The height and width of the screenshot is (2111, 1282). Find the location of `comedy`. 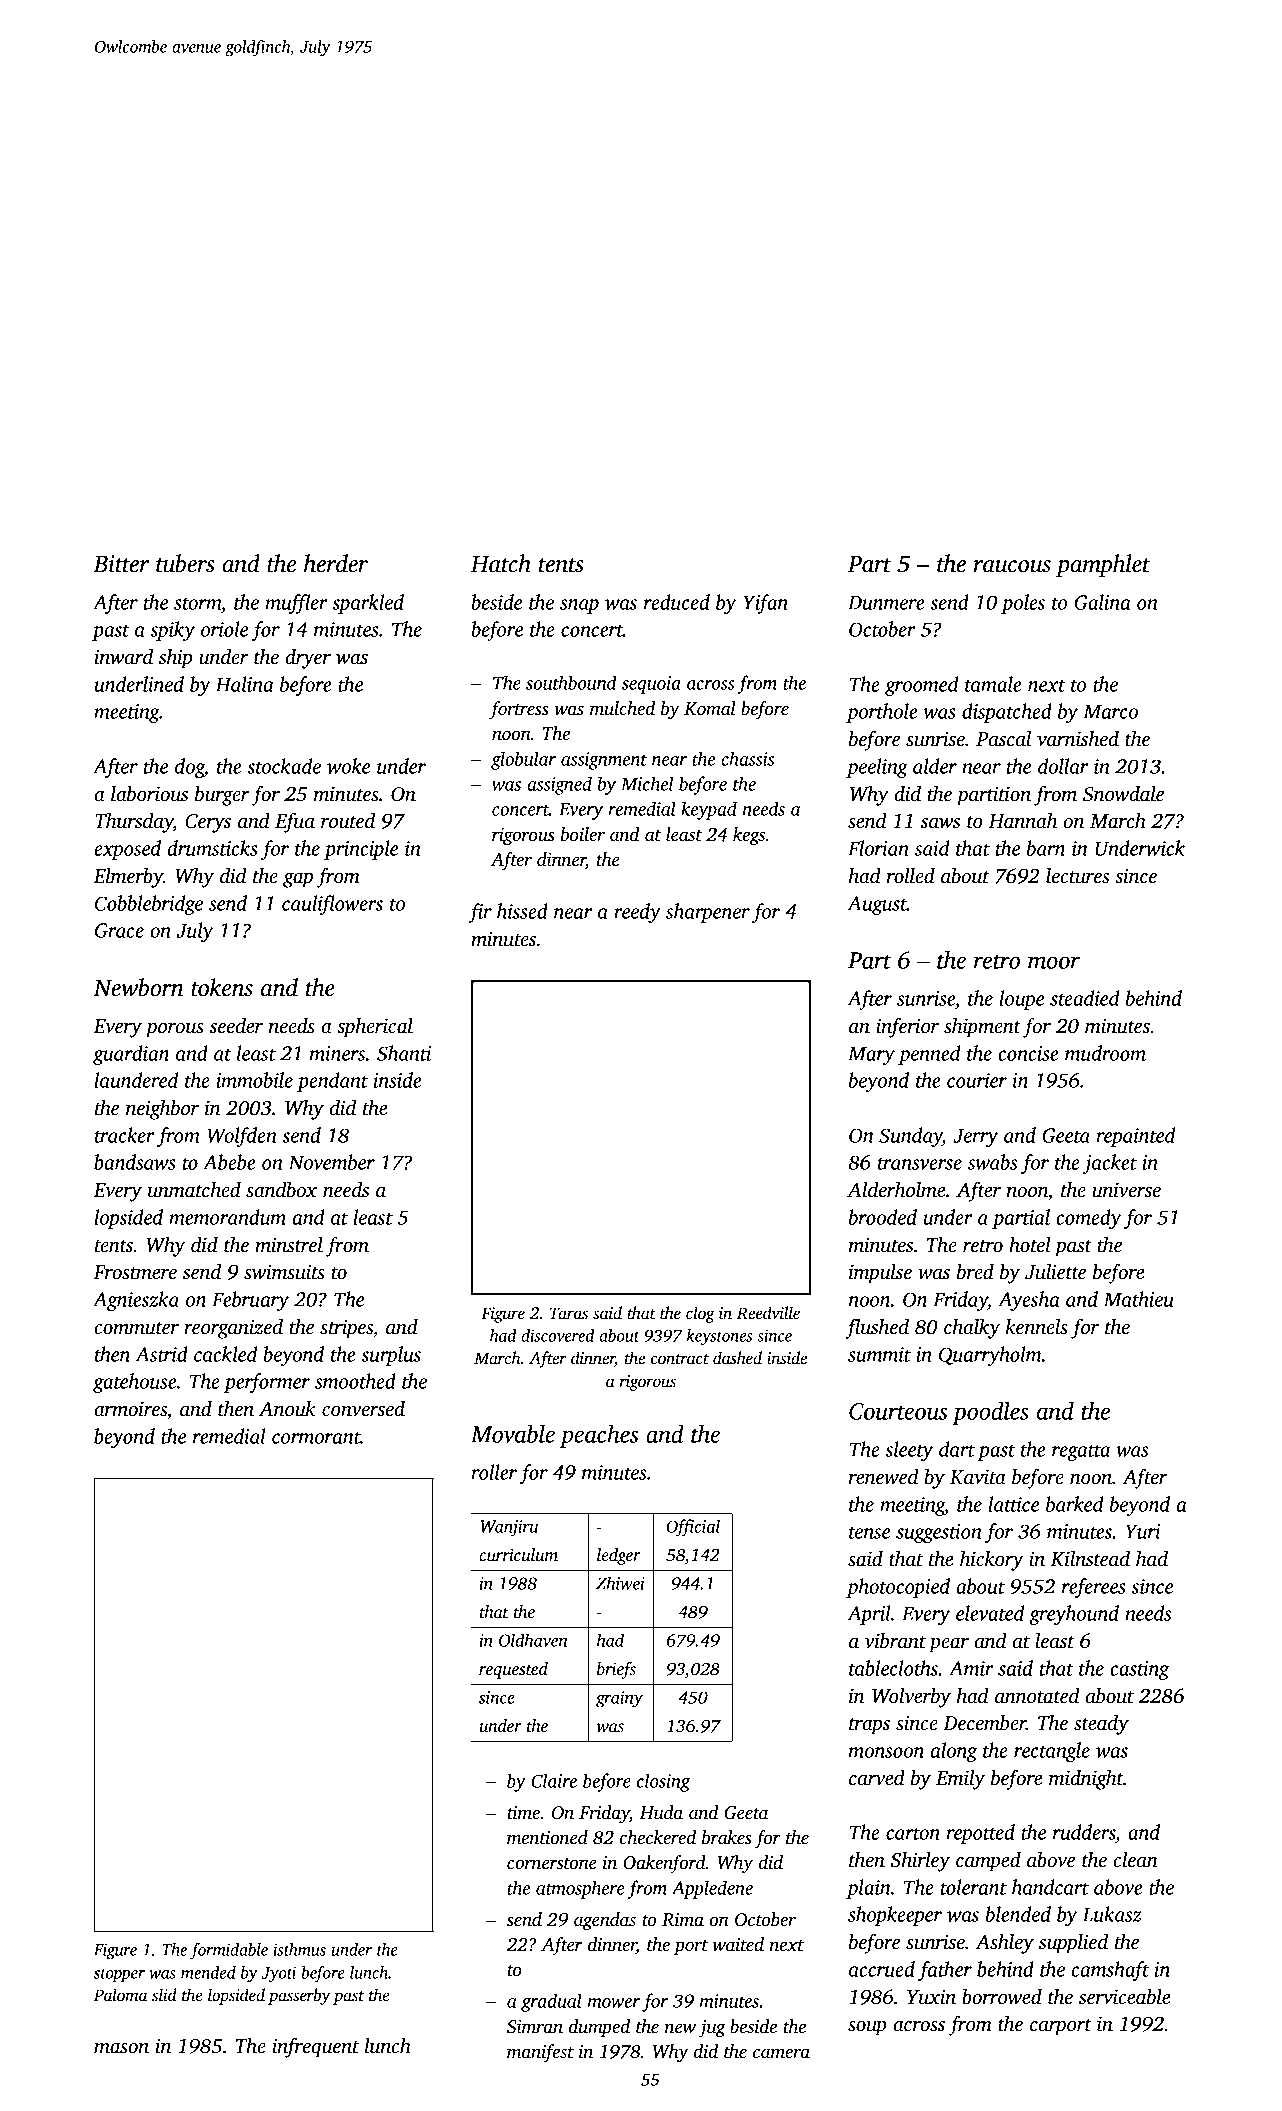

comedy is located at coordinates (1088, 1219).
